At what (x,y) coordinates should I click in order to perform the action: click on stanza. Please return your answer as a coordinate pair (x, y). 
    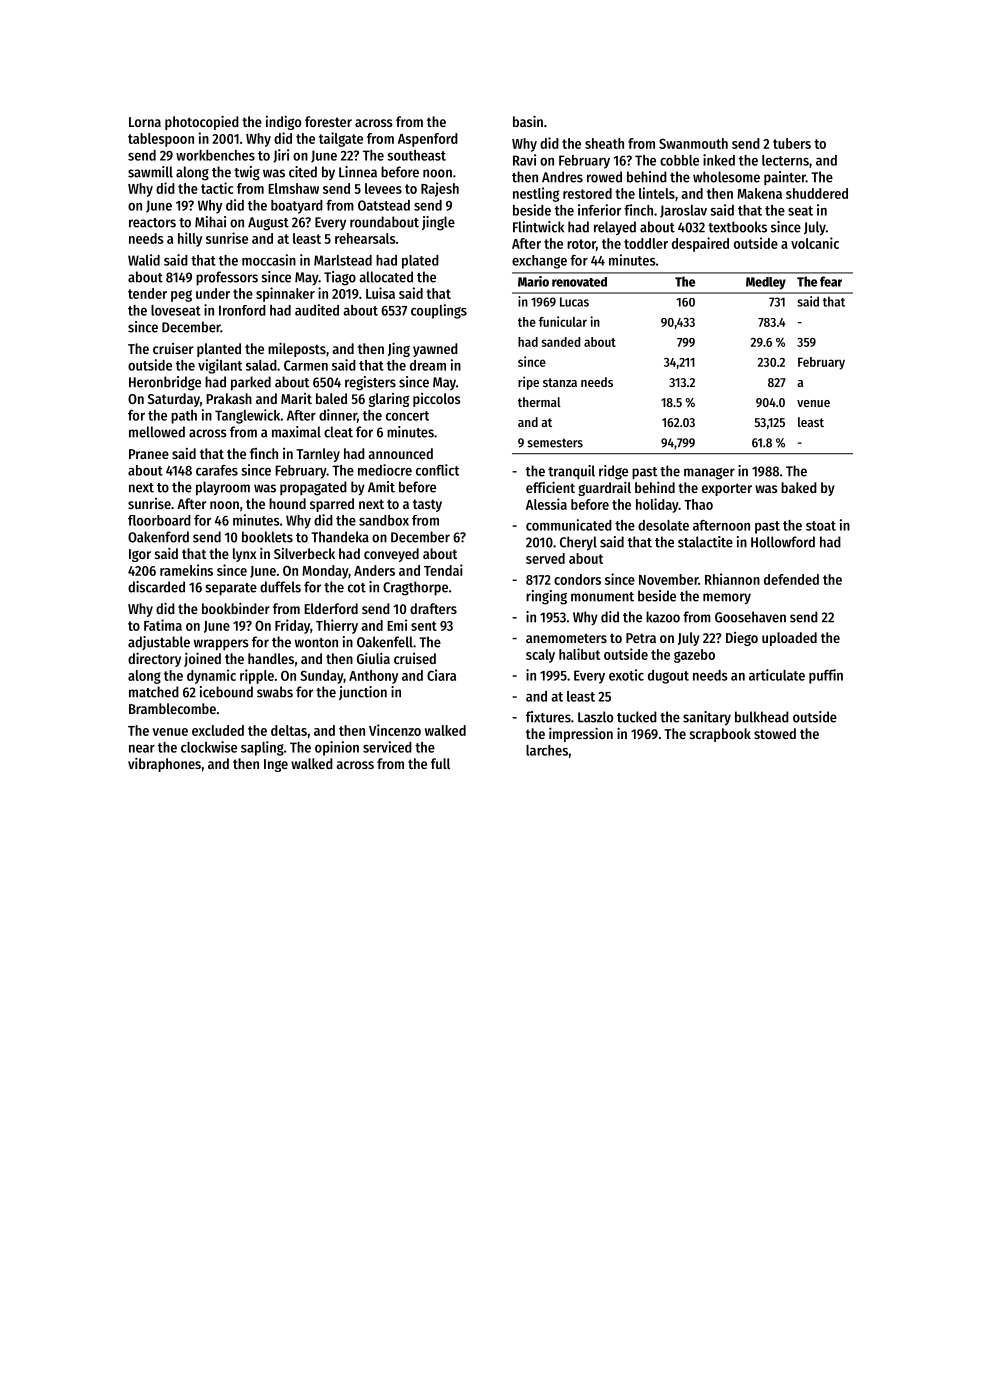
    Looking at the image, I should click on (560, 382).
